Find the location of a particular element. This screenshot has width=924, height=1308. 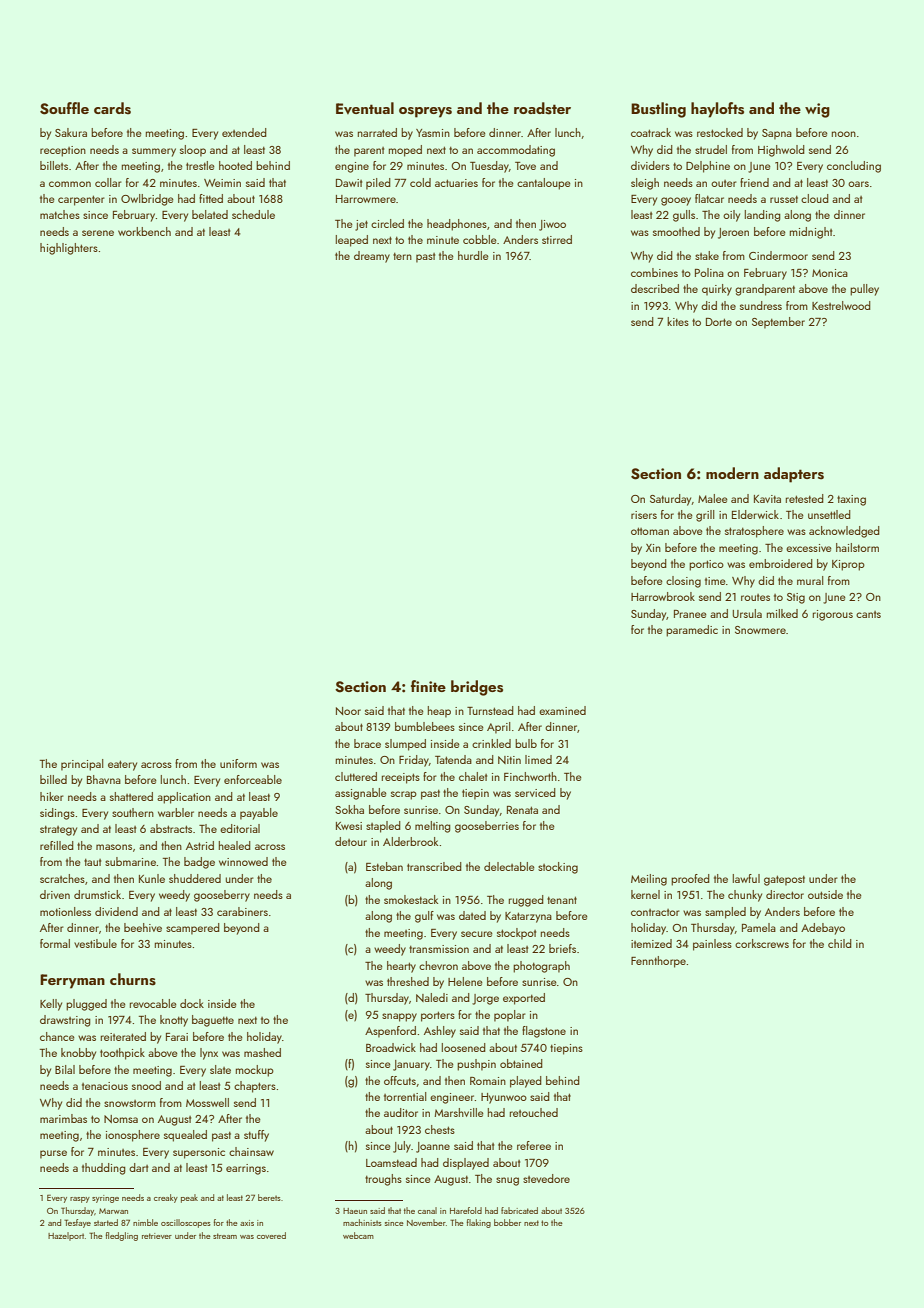

extended is located at coordinates (244, 132).
